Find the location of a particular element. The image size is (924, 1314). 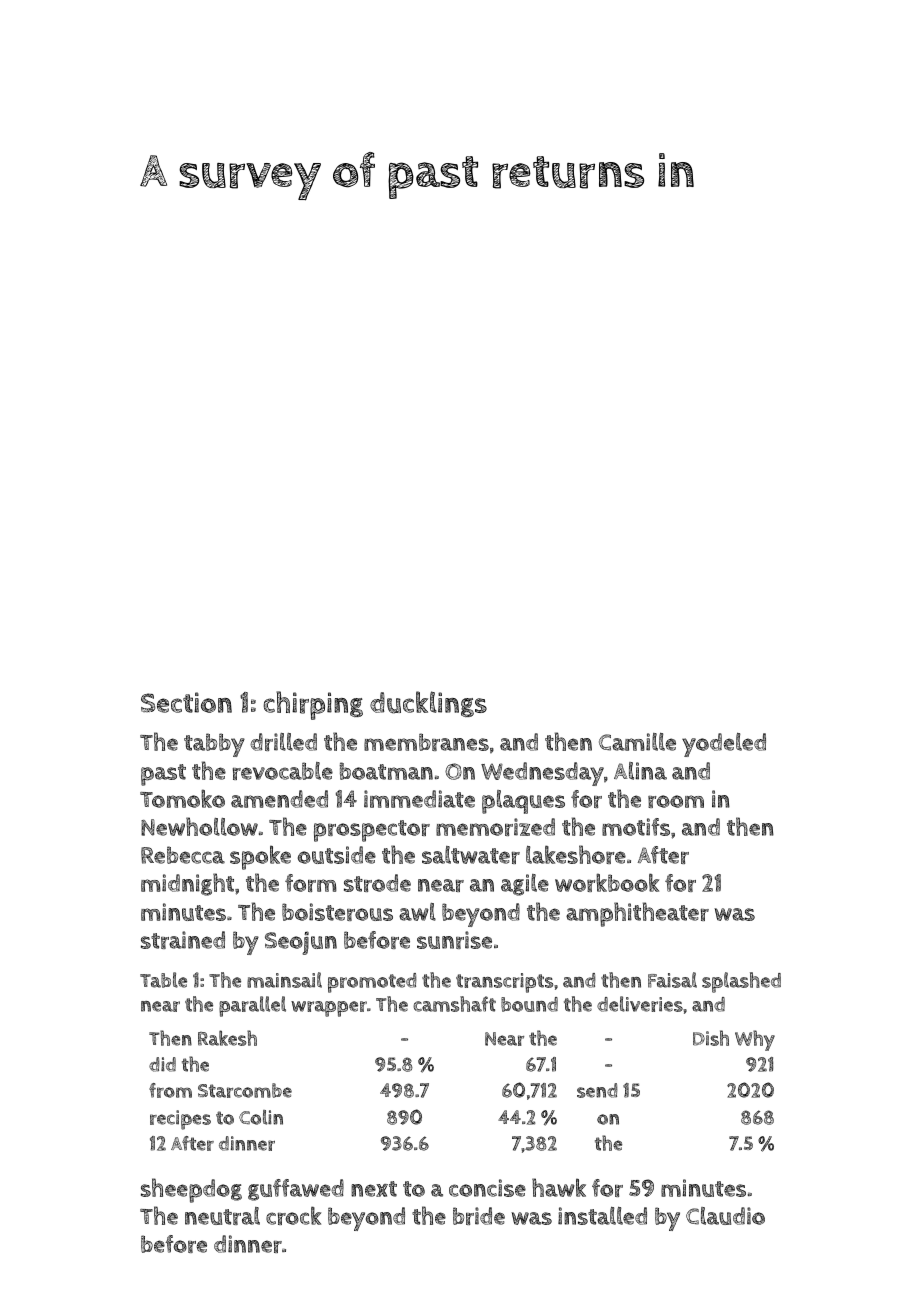

agile is located at coordinates (525, 885).
